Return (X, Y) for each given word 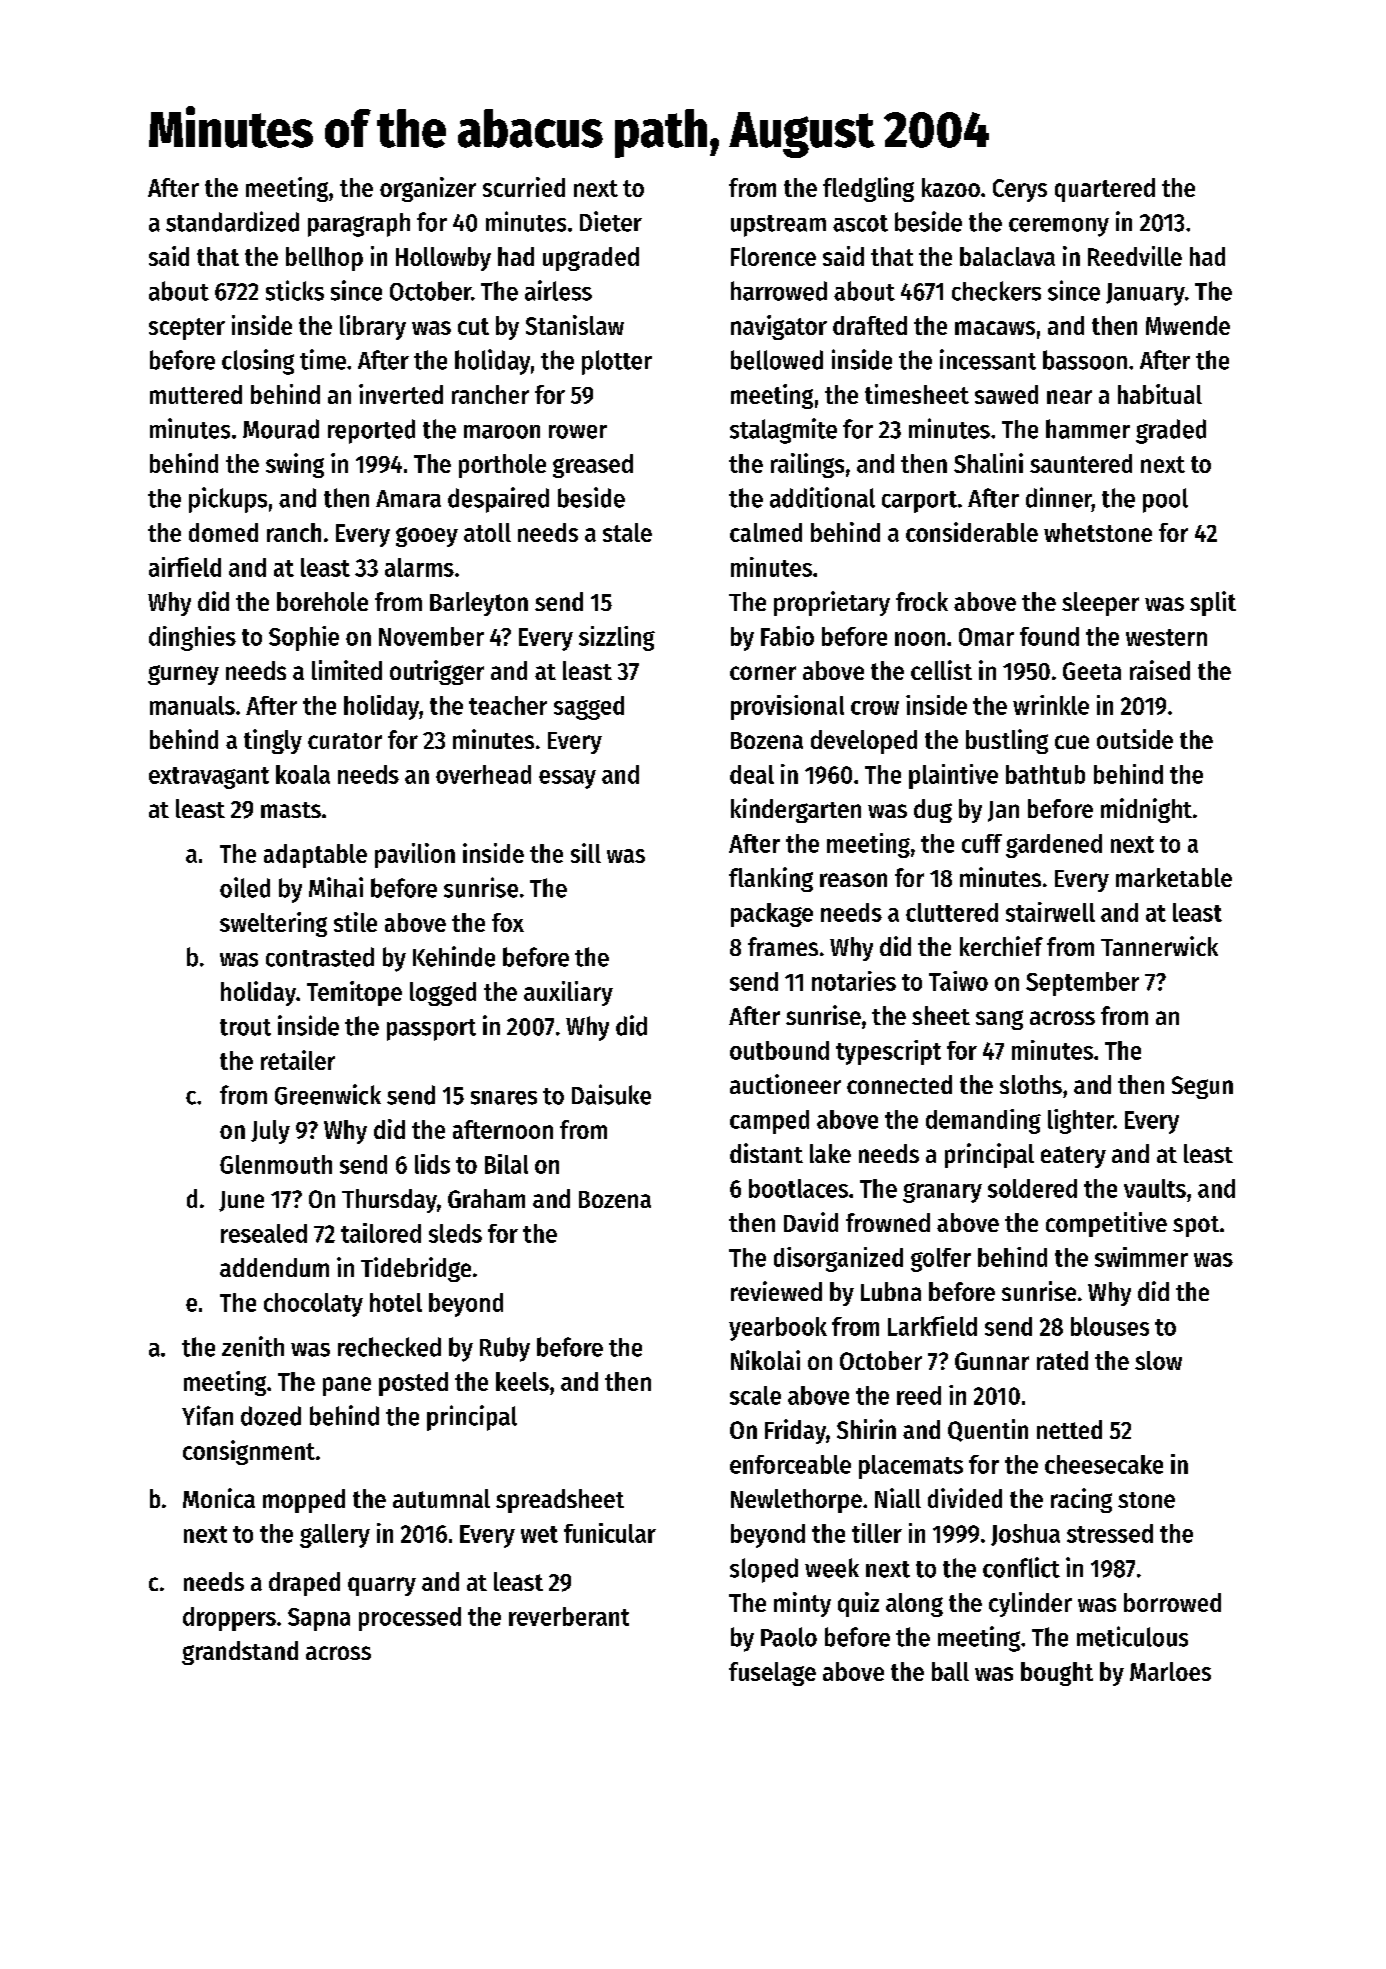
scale (755, 1395)
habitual (1160, 394)
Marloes (1170, 1671)
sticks (295, 290)
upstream (778, 226)
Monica (219, 1498)
